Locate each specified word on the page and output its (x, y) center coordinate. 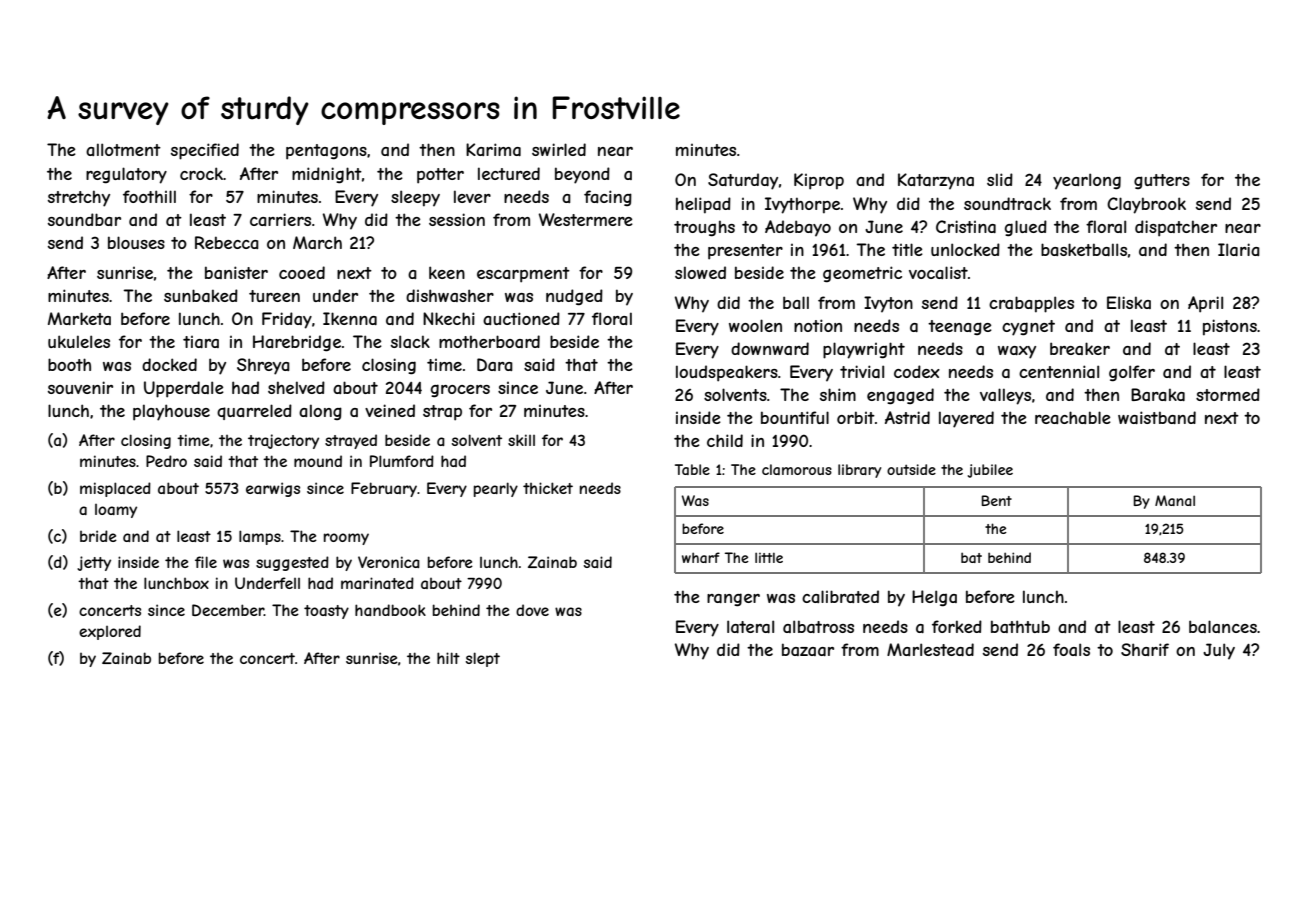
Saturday (743, 181)
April (1205, 304)
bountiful (795, 417)
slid (1000, 179)
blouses (136, 242)
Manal (1175, 500)
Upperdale (184, 389)
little (769, 557)
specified (205, 151)
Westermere (586, 219)
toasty (326, 612)
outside (911, 469)
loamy (116, 511)
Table (692, 469)
